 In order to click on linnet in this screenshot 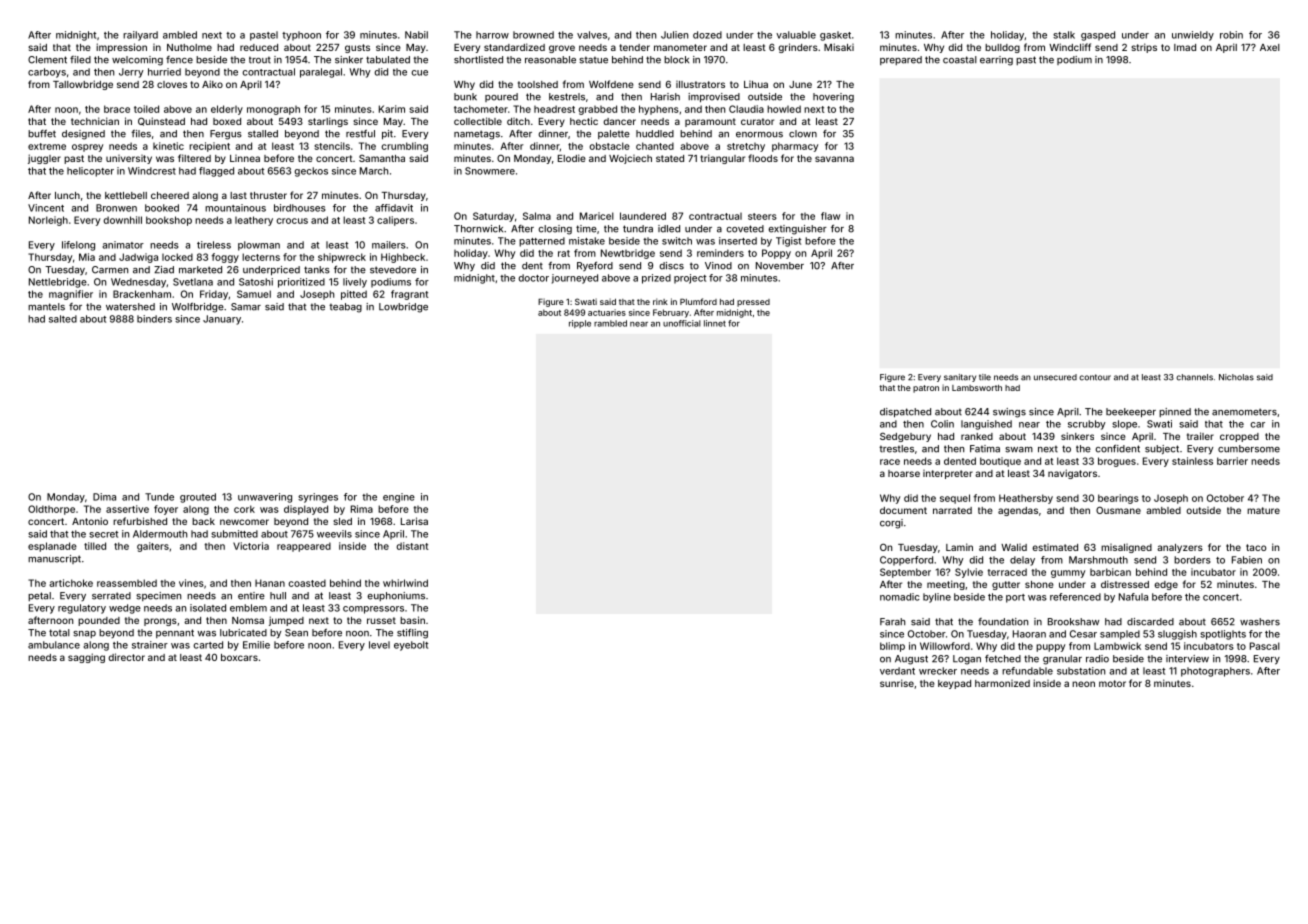, I will do `click(715, 323)`.
